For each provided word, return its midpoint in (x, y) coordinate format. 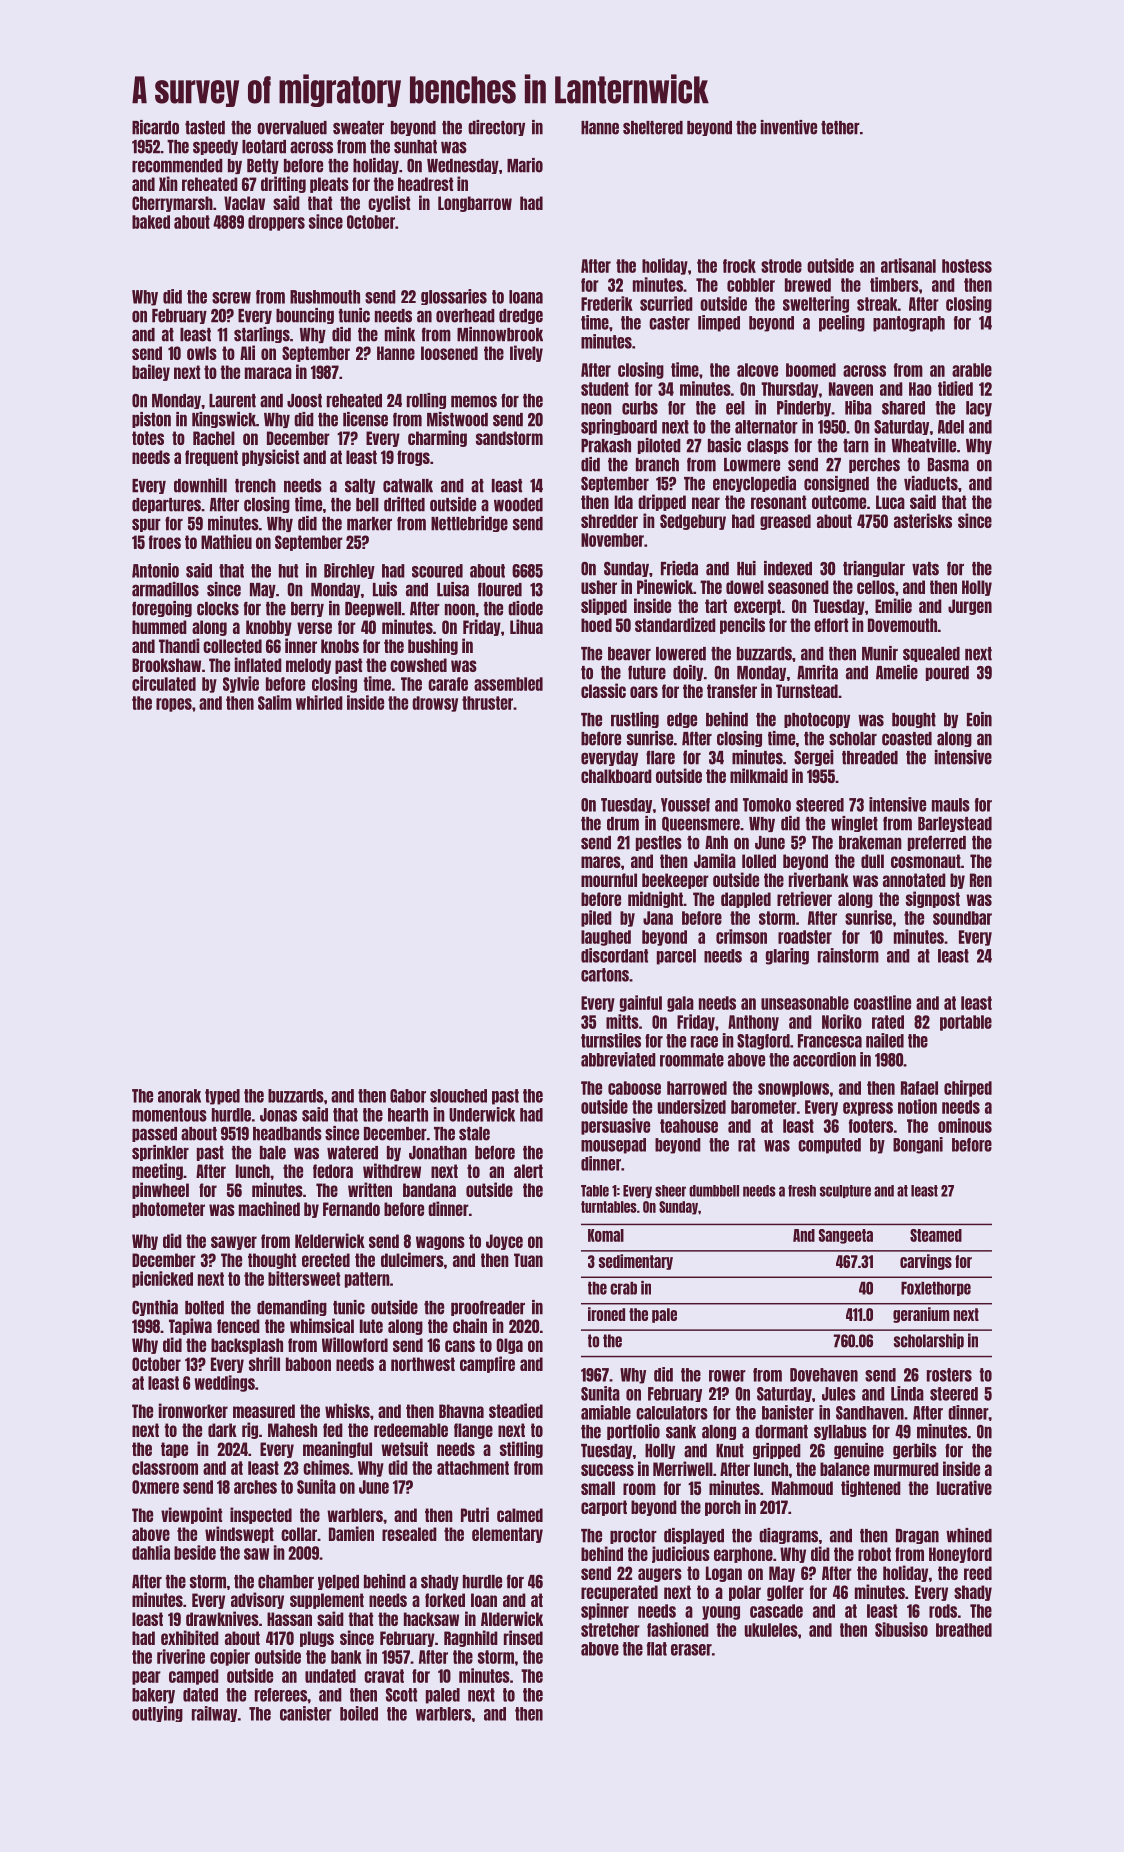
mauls (951, 805)
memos (474, 401)
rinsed (523, 1637)
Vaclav (244, 203)
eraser (691, 1650)
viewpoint (191, 1515)
